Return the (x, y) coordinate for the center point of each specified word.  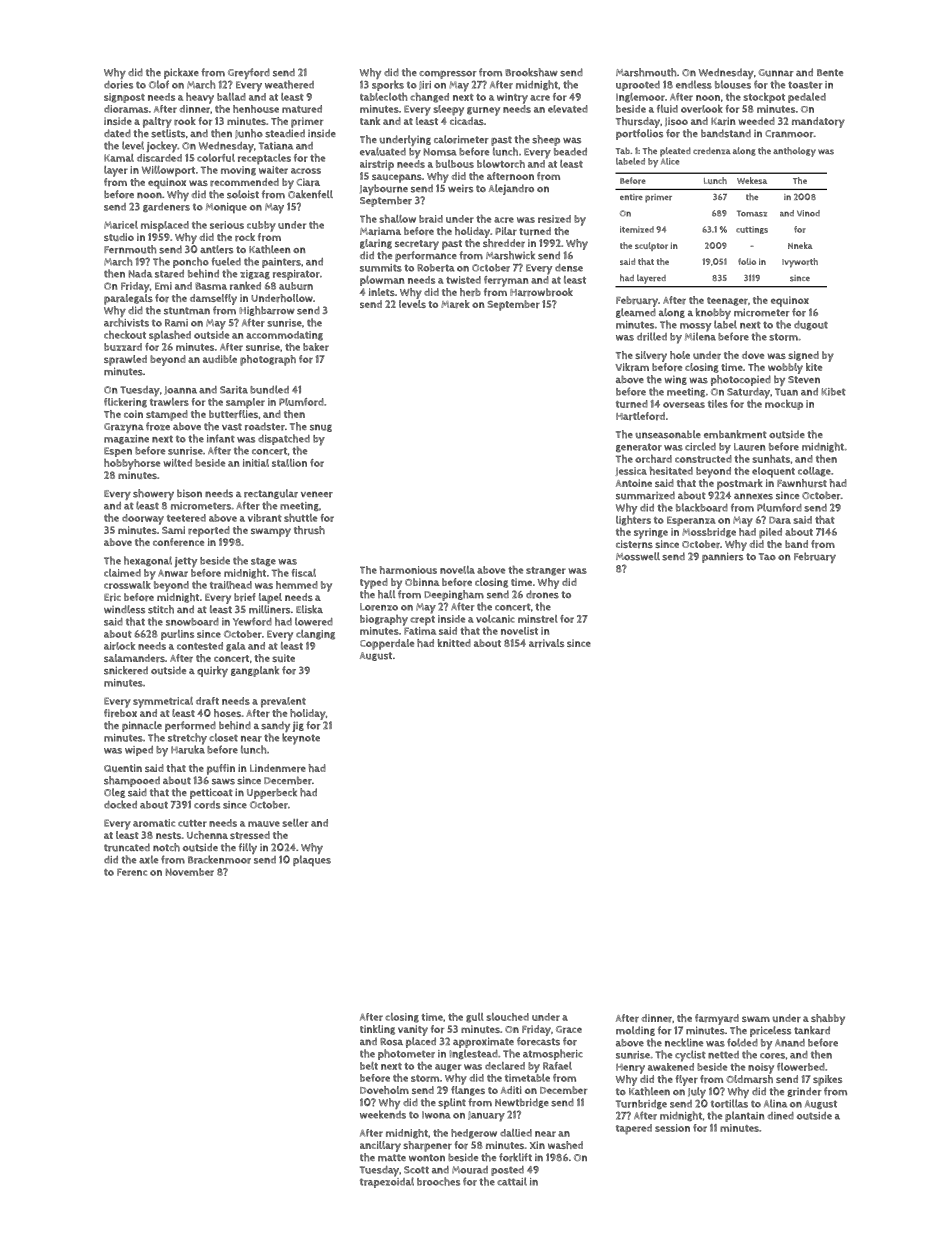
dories (118, 85)
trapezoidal (387, 1182)
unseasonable (668, 434)
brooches (438, 1181)
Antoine (634, 483)
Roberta (436, 268)
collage (814, 472)
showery (153, 494)
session (672, 1128)
